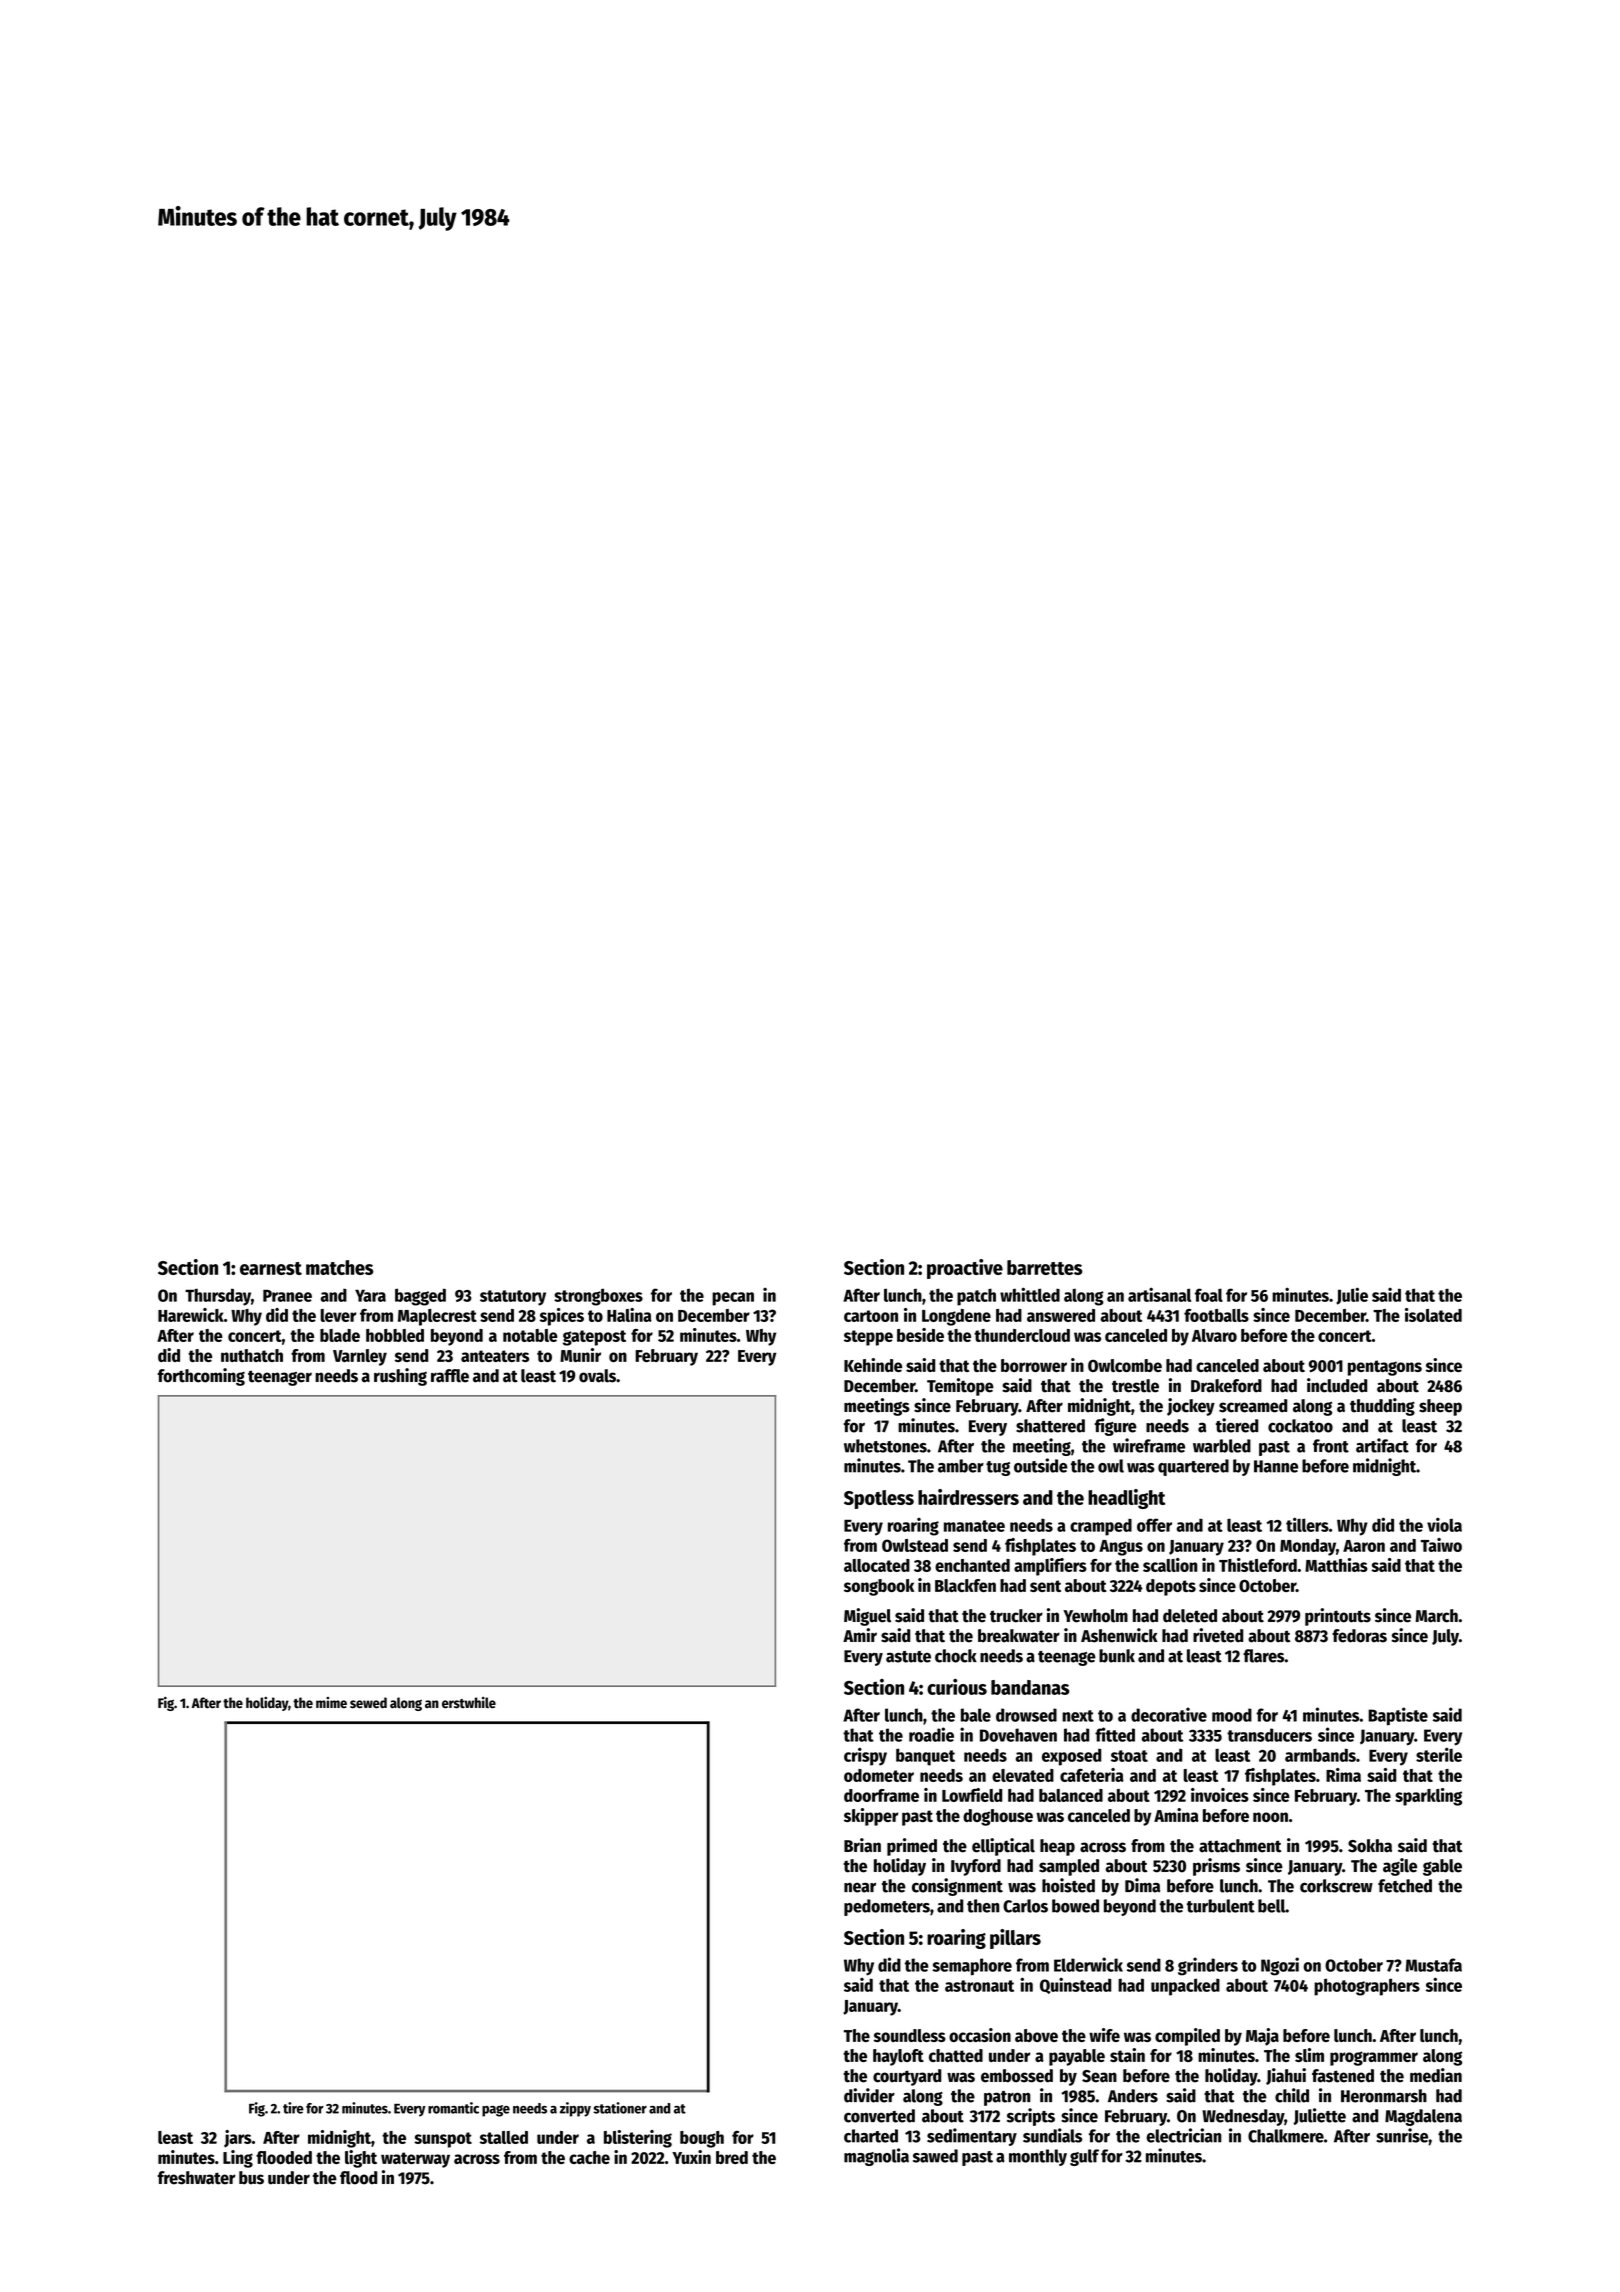 This page has height=2292, width=1620. I want to click on Amir, so click(860, 1635).
